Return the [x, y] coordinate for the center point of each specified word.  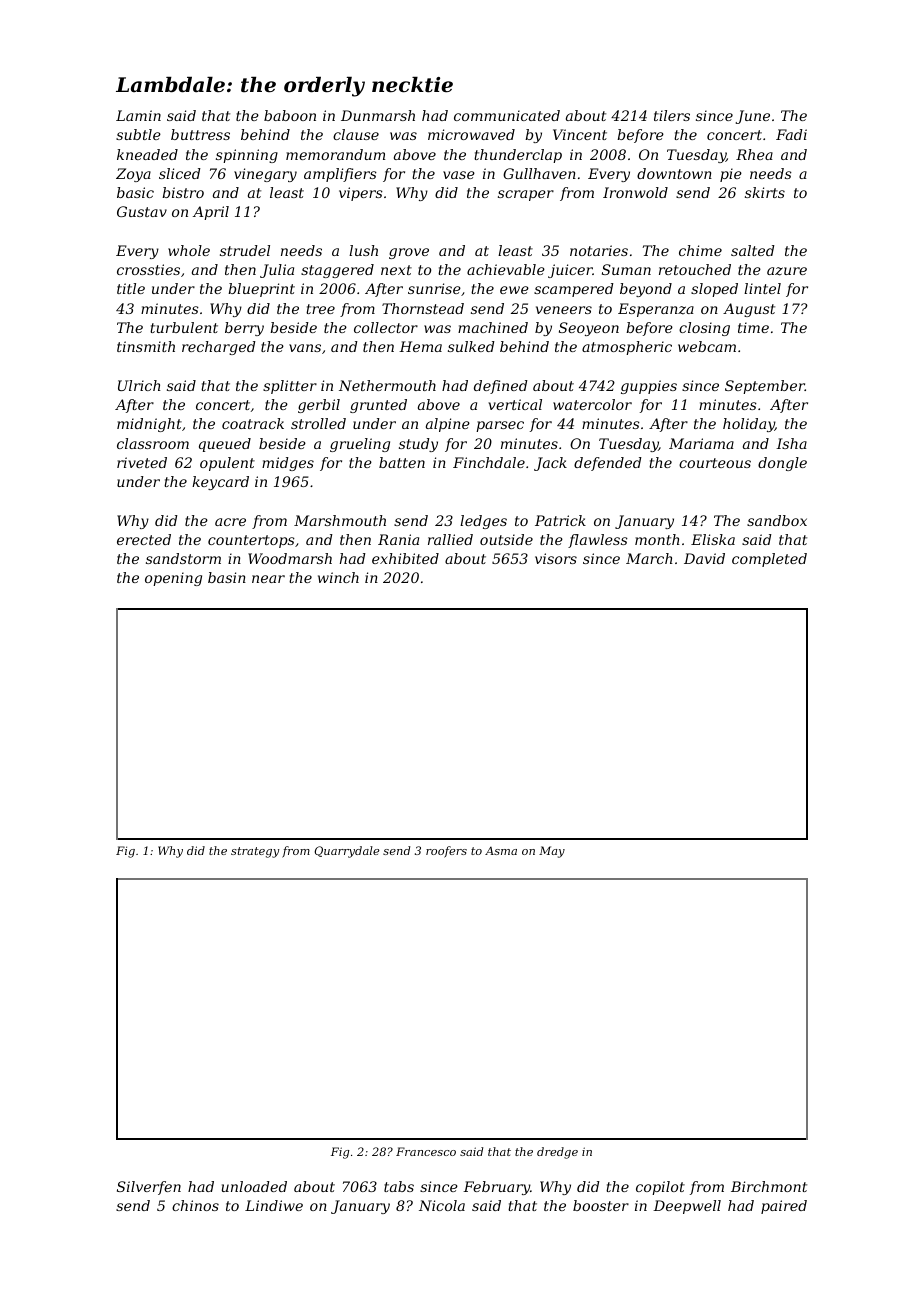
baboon [290, 115]
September [765, 387]
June [753, 117]
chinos [195, 1205]
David [704, 558]
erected [144, 539]
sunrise [434, 288]
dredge [557, 1153]
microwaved [471, 134]
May [552, 852]
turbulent [184, 327]
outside [506, 539]
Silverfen [149, 1188]
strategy [255, 852]
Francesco [426, 1151]
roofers [446, 852]
